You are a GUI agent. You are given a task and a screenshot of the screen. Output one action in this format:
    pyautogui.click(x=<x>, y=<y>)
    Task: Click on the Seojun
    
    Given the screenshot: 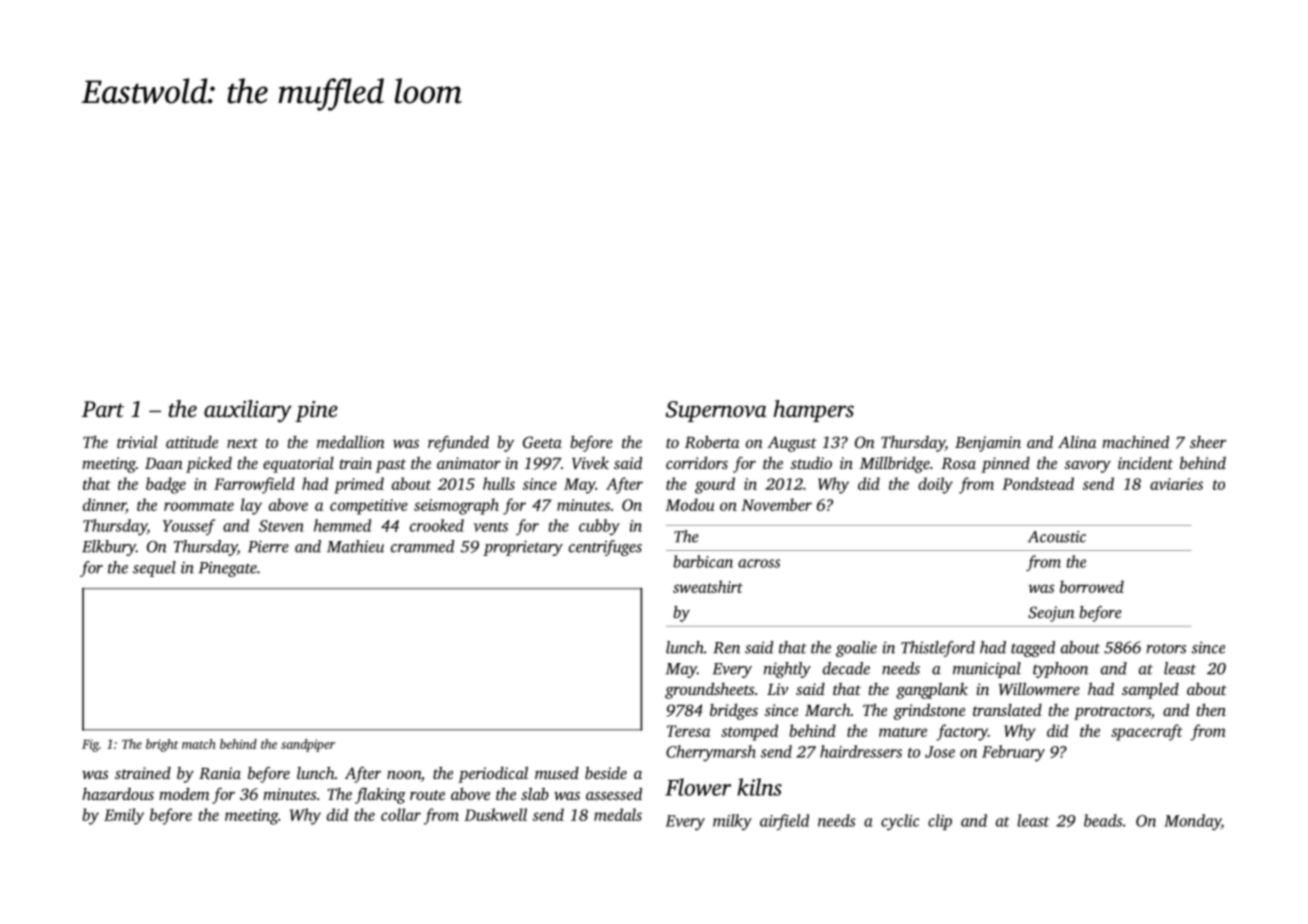 What is the action you would take?
    pyautogui.click(x=1051, y=614)
